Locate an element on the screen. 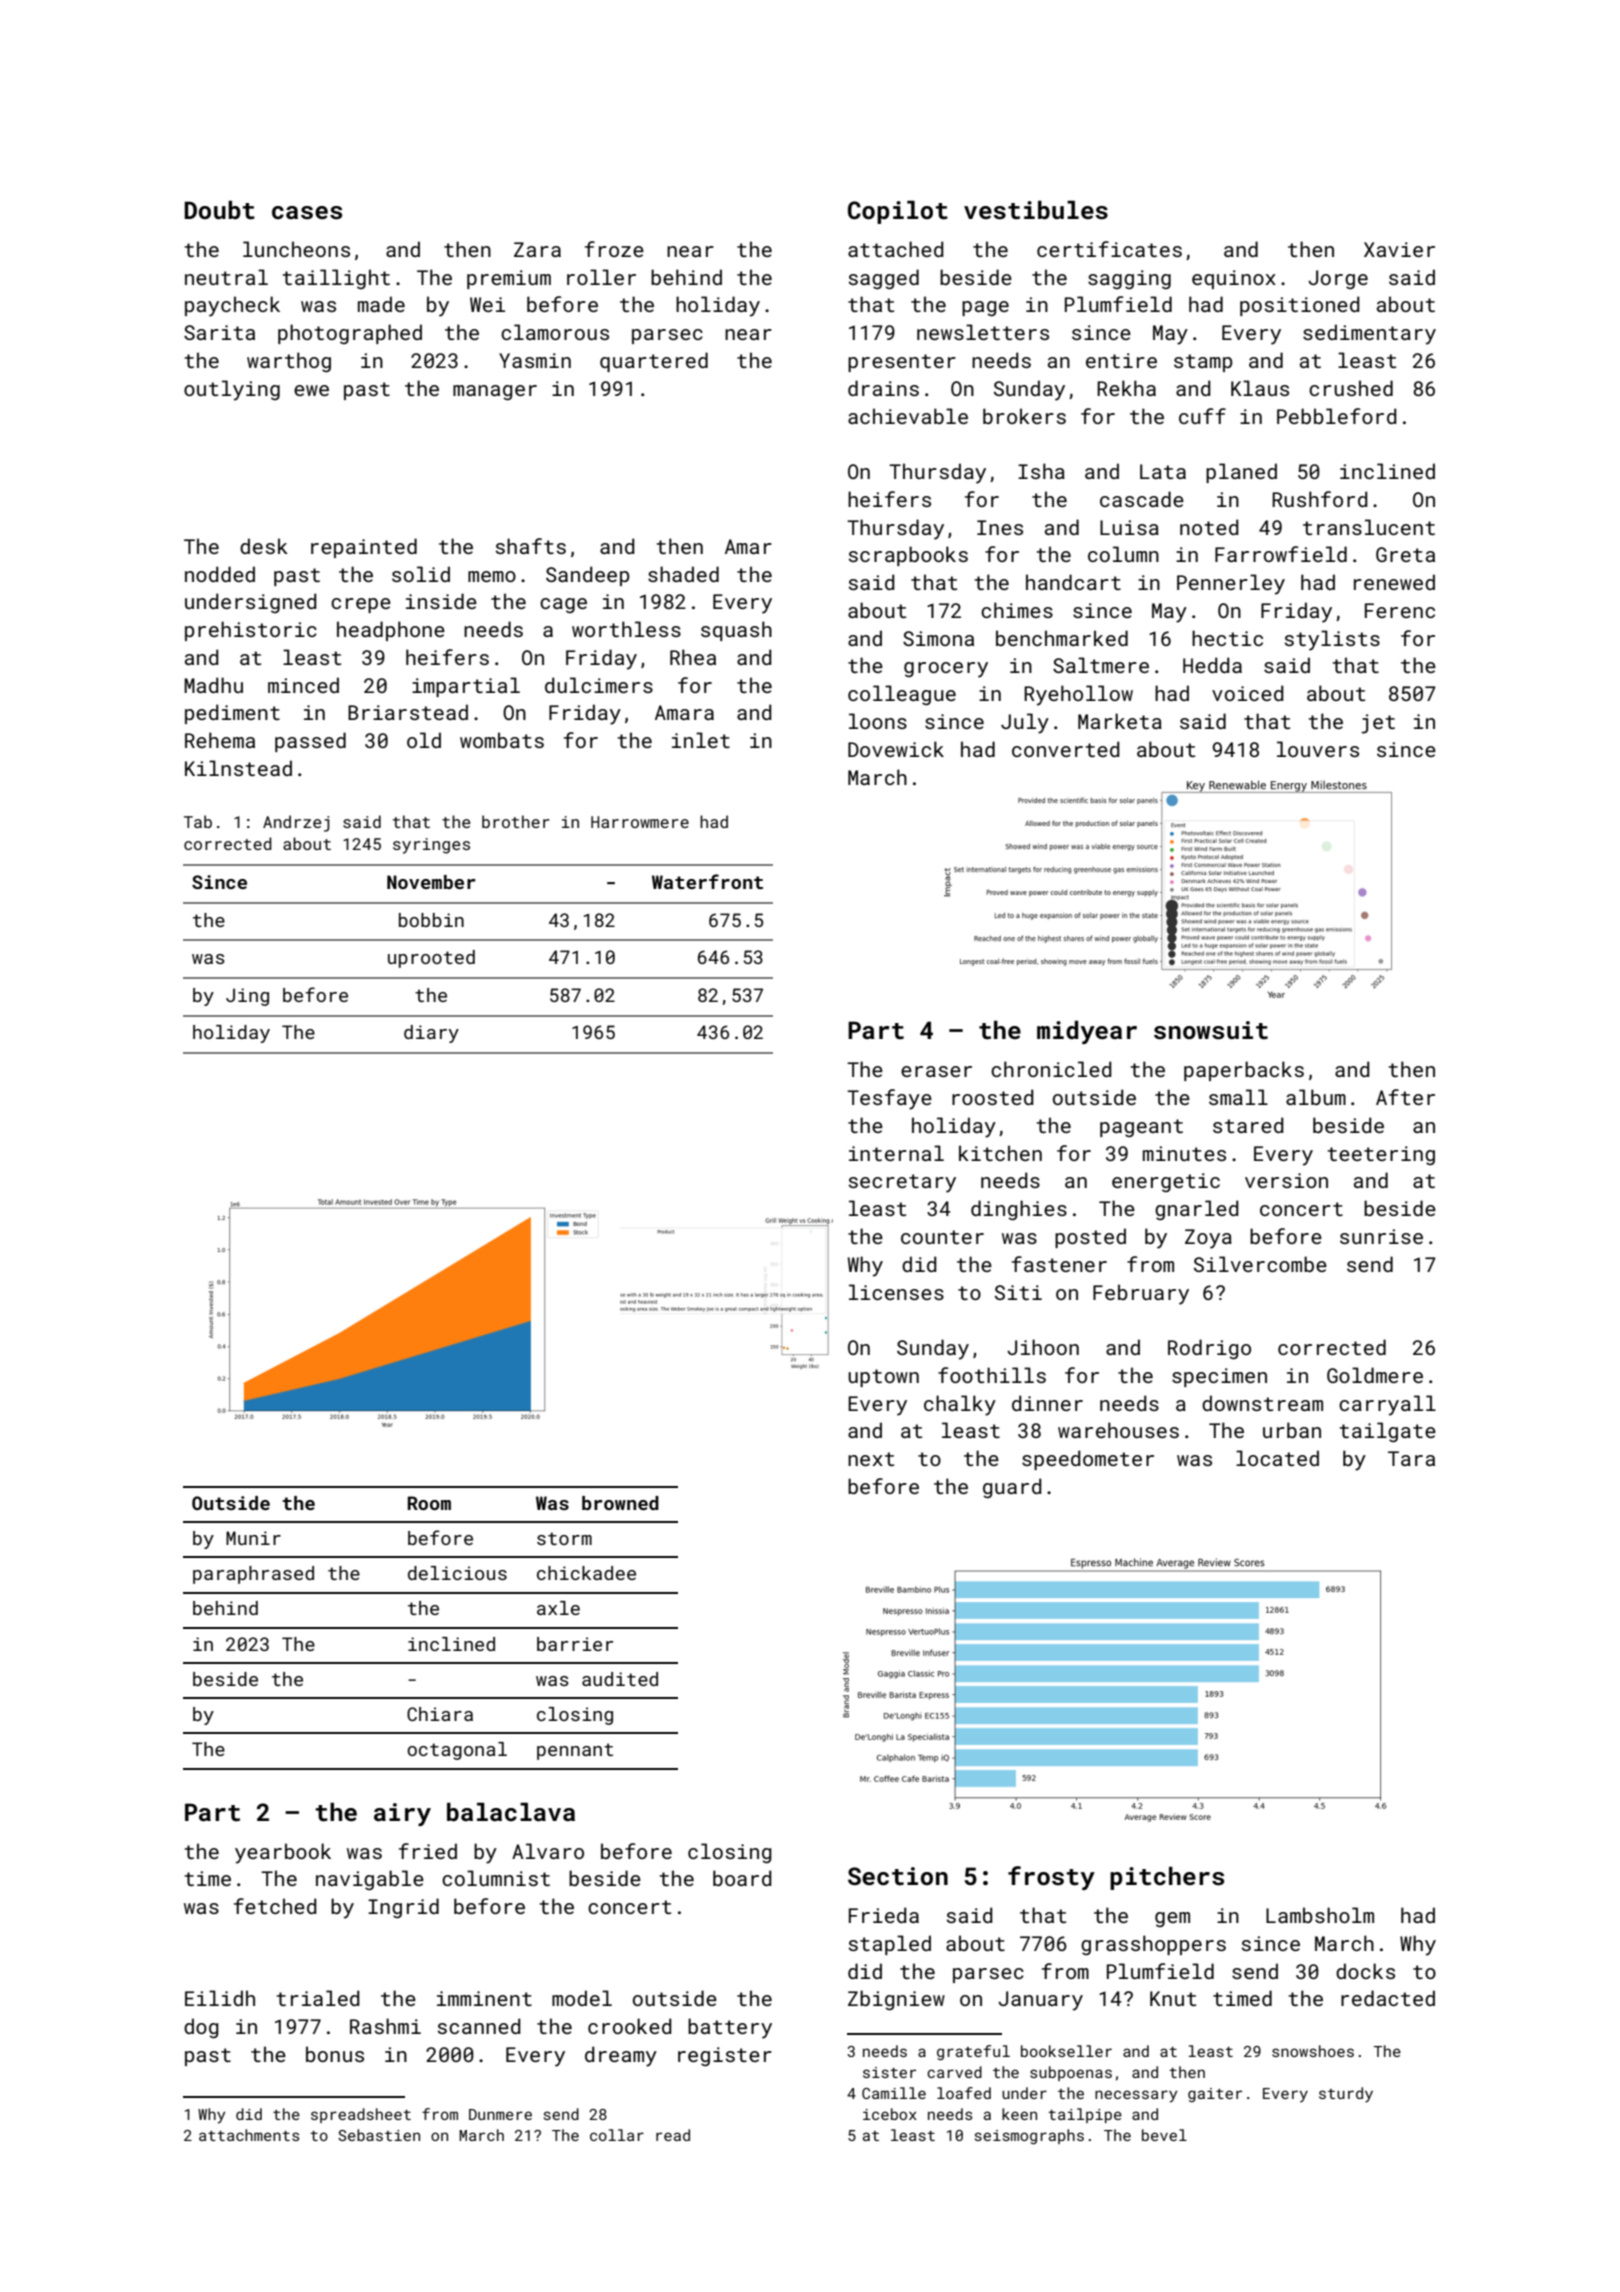  sturdy is located at coordinates (1346, 2095).
